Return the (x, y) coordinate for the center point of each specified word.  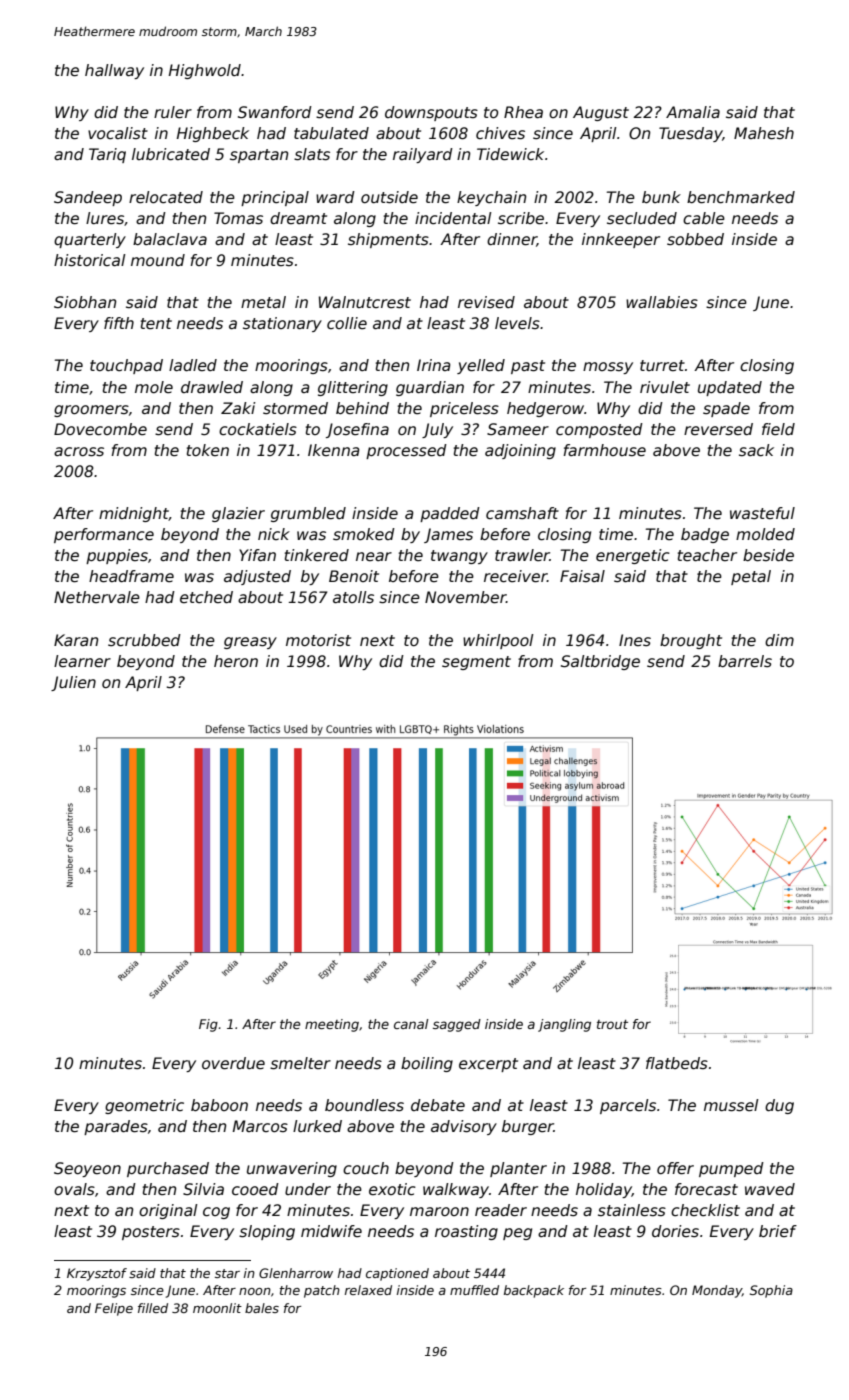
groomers (91, 411)
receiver (515, 576)
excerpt (488, 1065)
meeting (332, 1025)
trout (612, 1024)
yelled (481, 366)
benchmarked (741, 197)
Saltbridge (600, 662)
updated (730, 388)
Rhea (523, 112)
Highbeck (213, 134)
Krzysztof (97, 1274)
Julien (73, 683)
